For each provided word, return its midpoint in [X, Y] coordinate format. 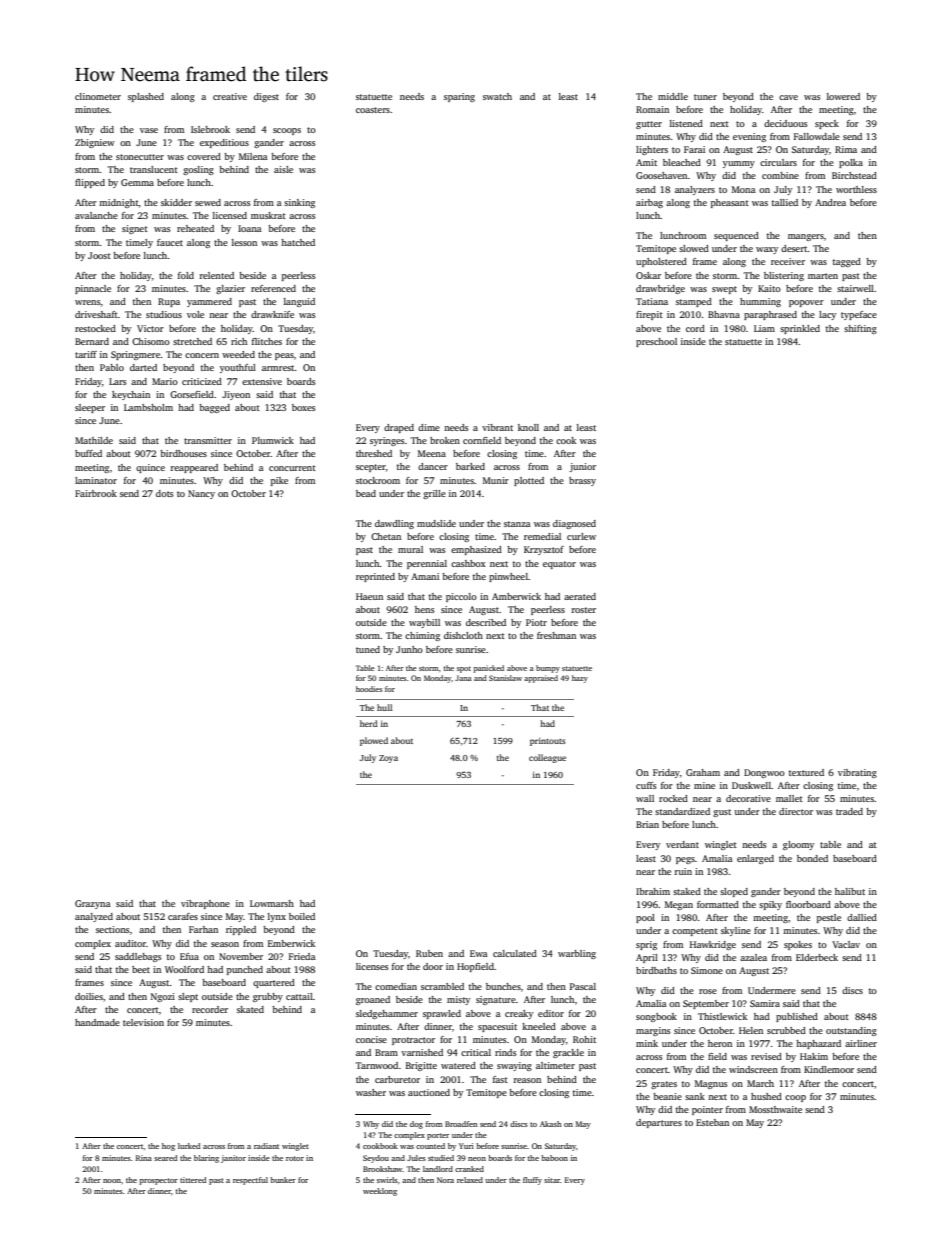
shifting [860, 329]
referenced [273, 288]
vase [149, 130]
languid [299, 302]
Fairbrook [96, 493]
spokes [798, 945]
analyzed [94, 917]
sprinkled [800, 329]
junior [582, 467]
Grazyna [93, 904]
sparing [459, 97]
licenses [372, 966]
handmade [97, 1022]
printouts [548, 741]
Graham [703, 772]
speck [827, 124]
